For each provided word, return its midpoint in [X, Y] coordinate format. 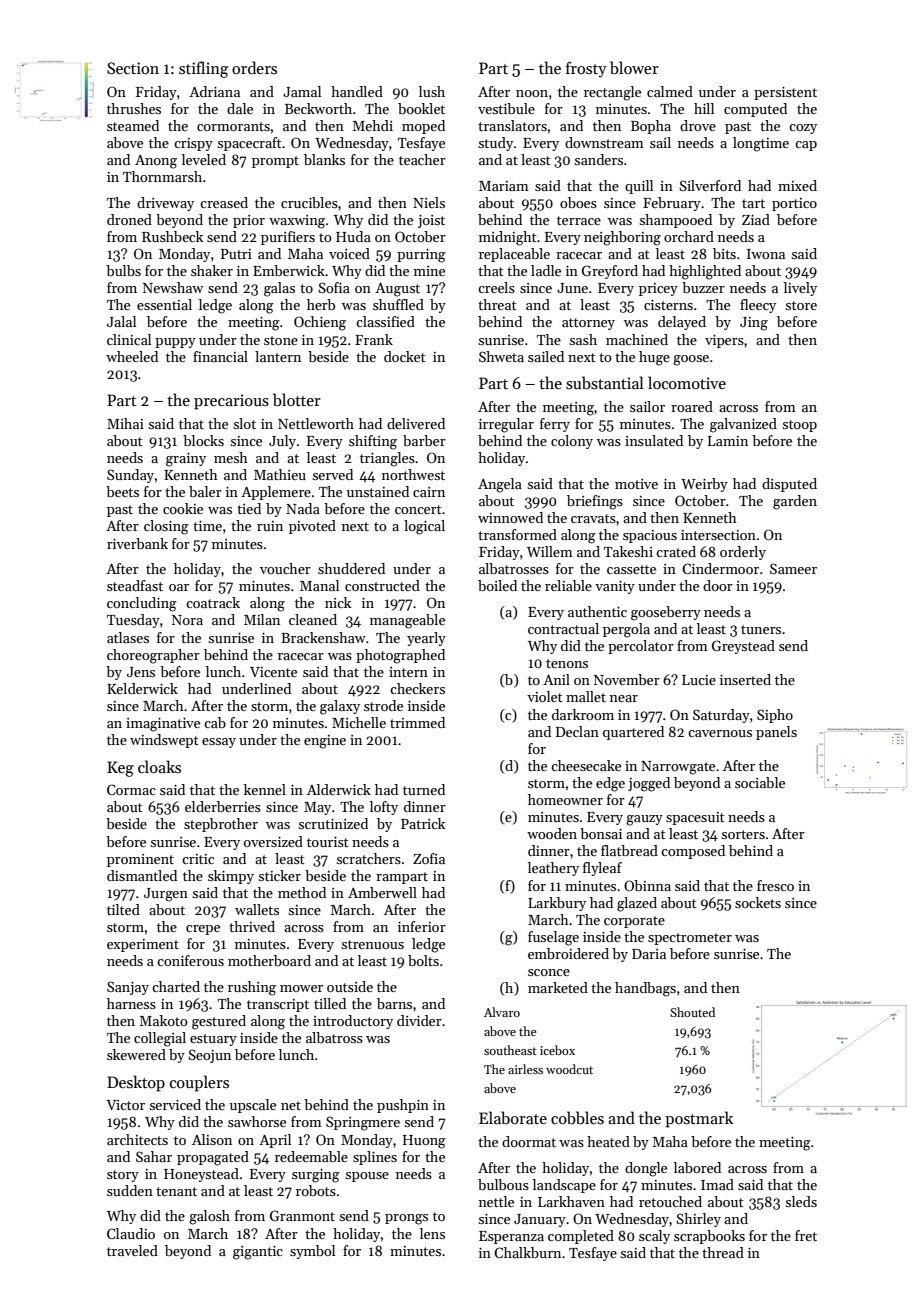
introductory [353, 1022]
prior [249, 221]
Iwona [766, 254]
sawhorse [257, 1121]
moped [423, 127]
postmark [699, 1119]
